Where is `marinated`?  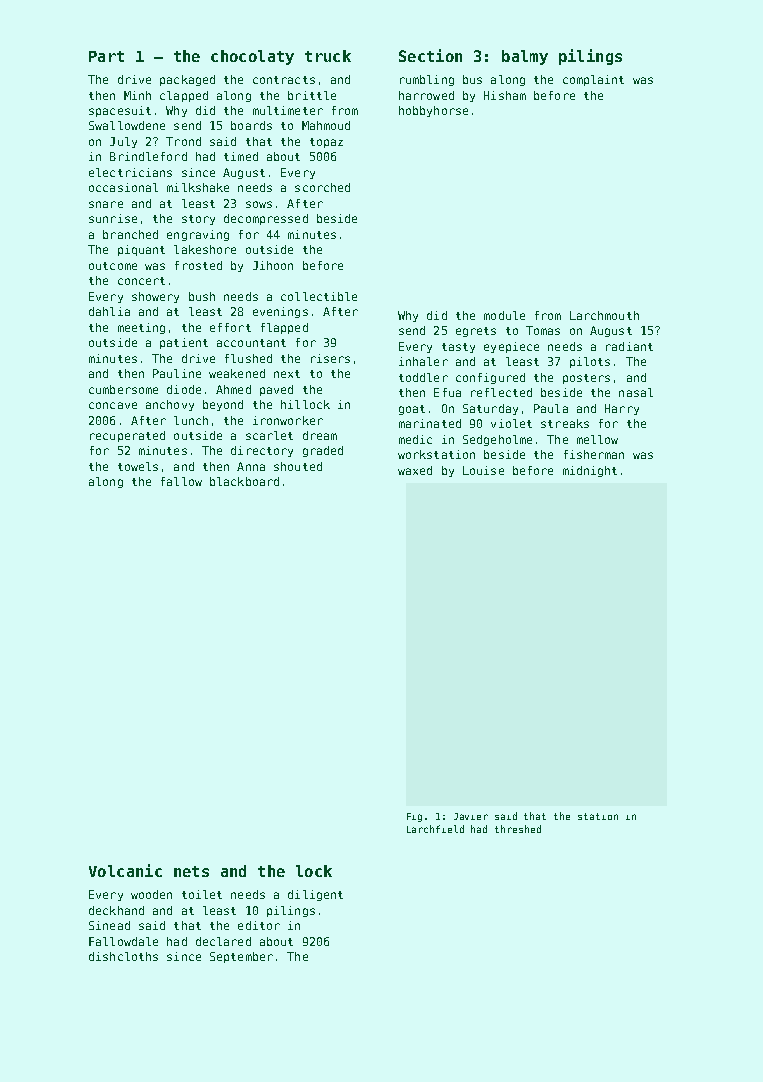
marinated is located at coordinates (430, 423).
